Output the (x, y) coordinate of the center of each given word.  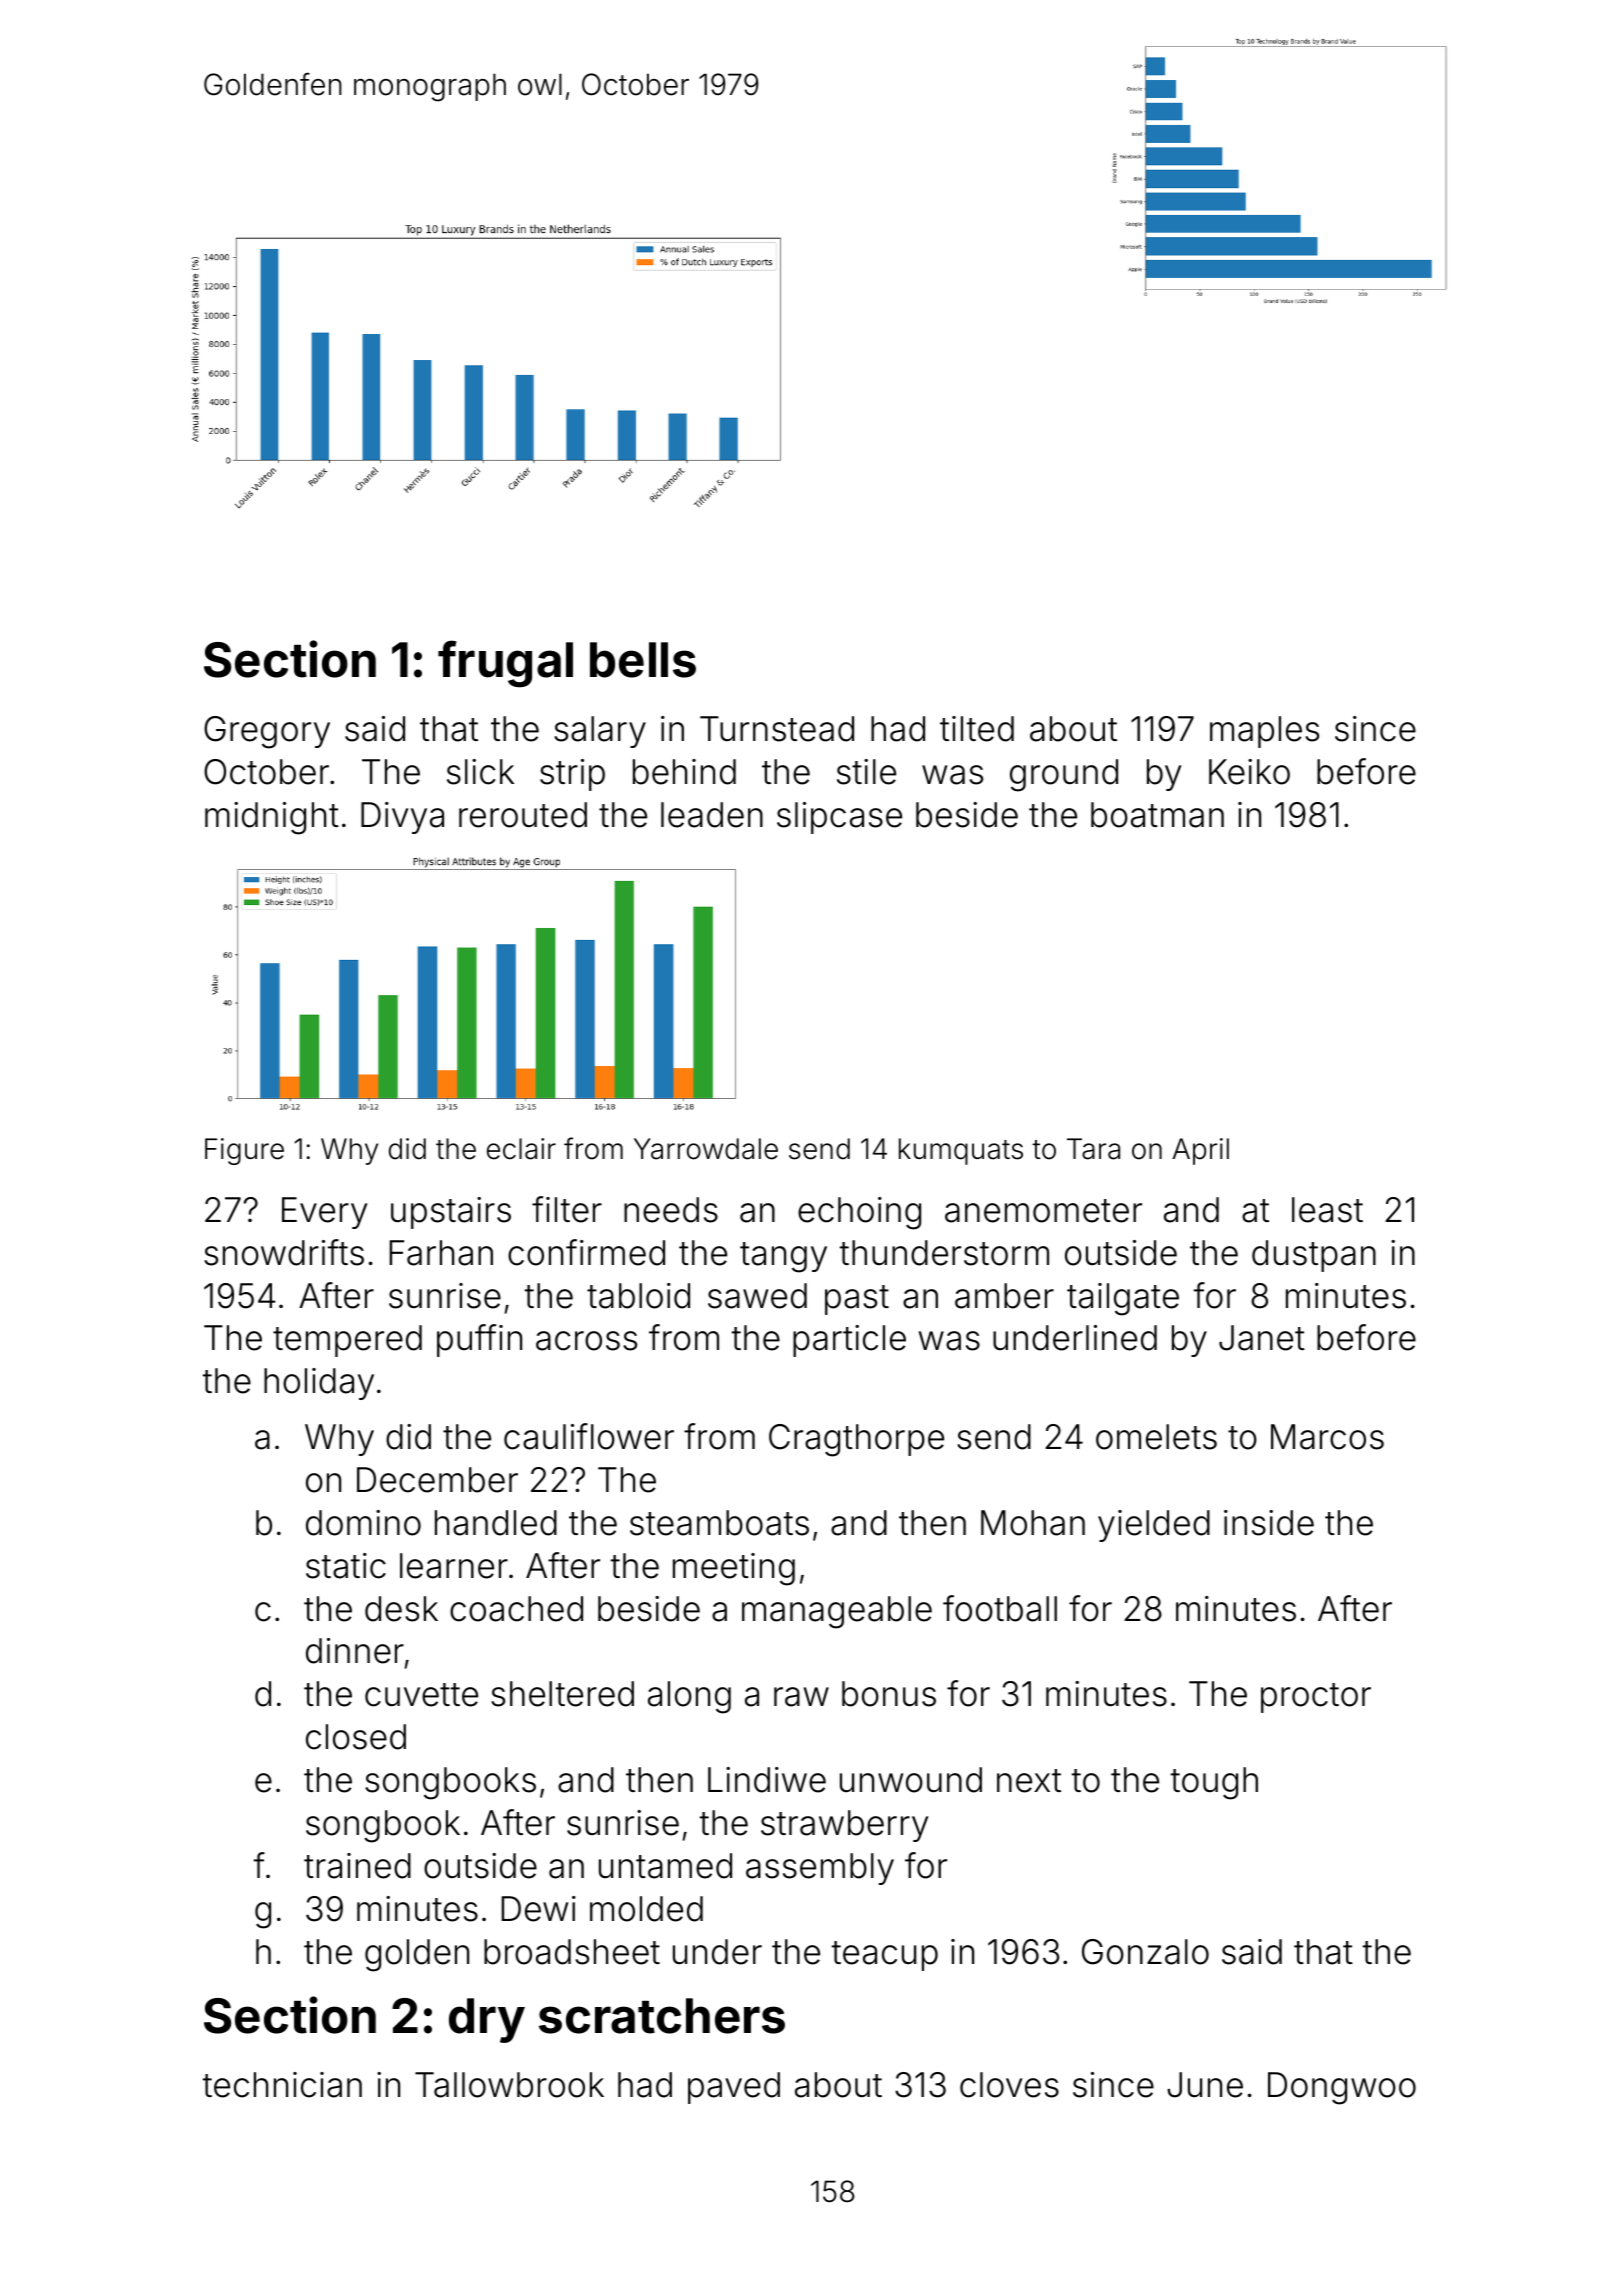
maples (1264, 732)
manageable (837, 1612)
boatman (1157, 815)
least (1327, 1210)
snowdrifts (284, 1252)
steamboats (719, 1523)
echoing (859, 1213)
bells (643, 660)
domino (363, 1523)
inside (1269, 1523)
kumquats (961, 1151)
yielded (1154, 1526)
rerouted (523, 815)
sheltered (562, 1694)
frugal (505, 664)
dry (487, 2020)
